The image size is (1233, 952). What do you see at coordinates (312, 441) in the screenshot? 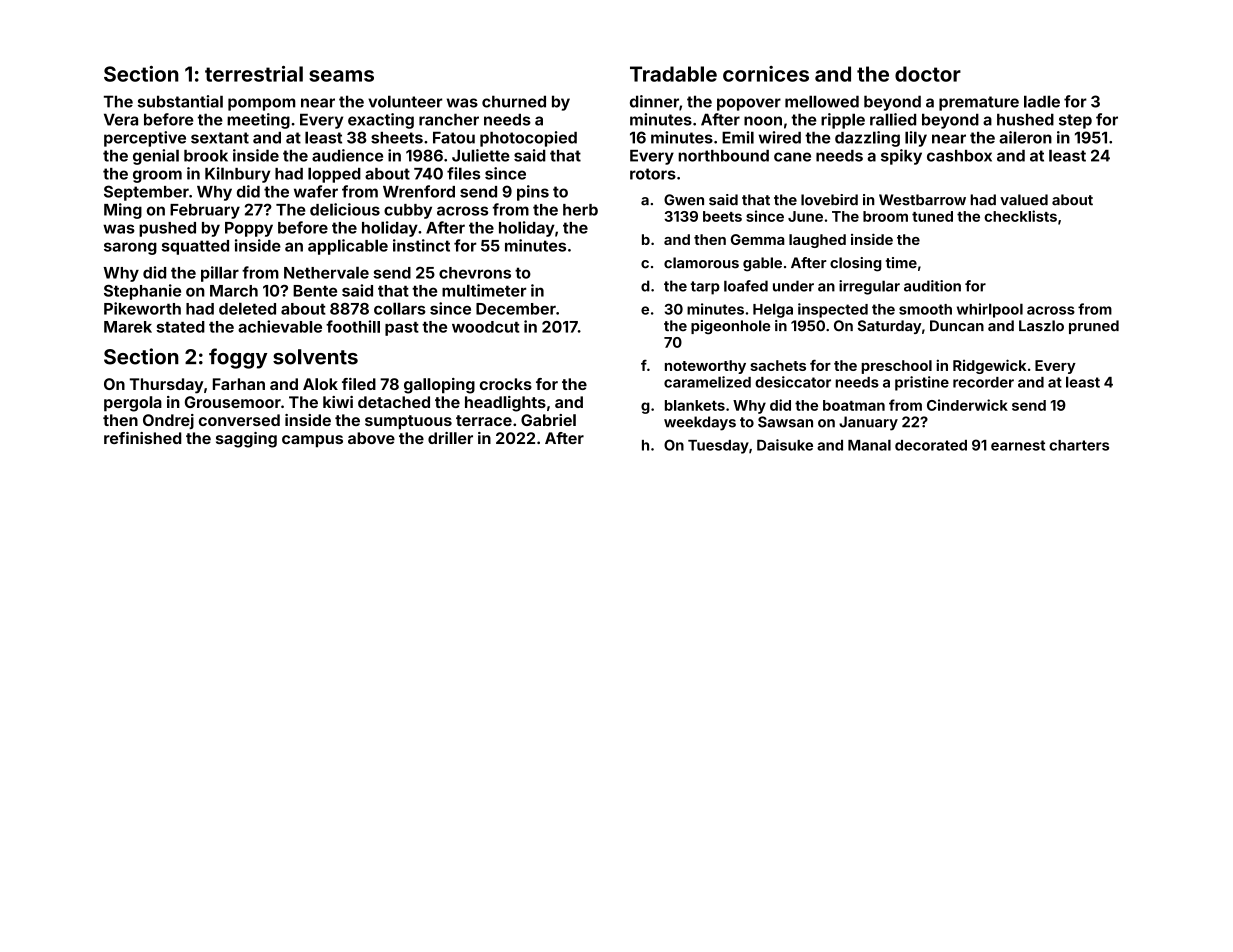
I see `campus` at bounding box center [312, 441].
